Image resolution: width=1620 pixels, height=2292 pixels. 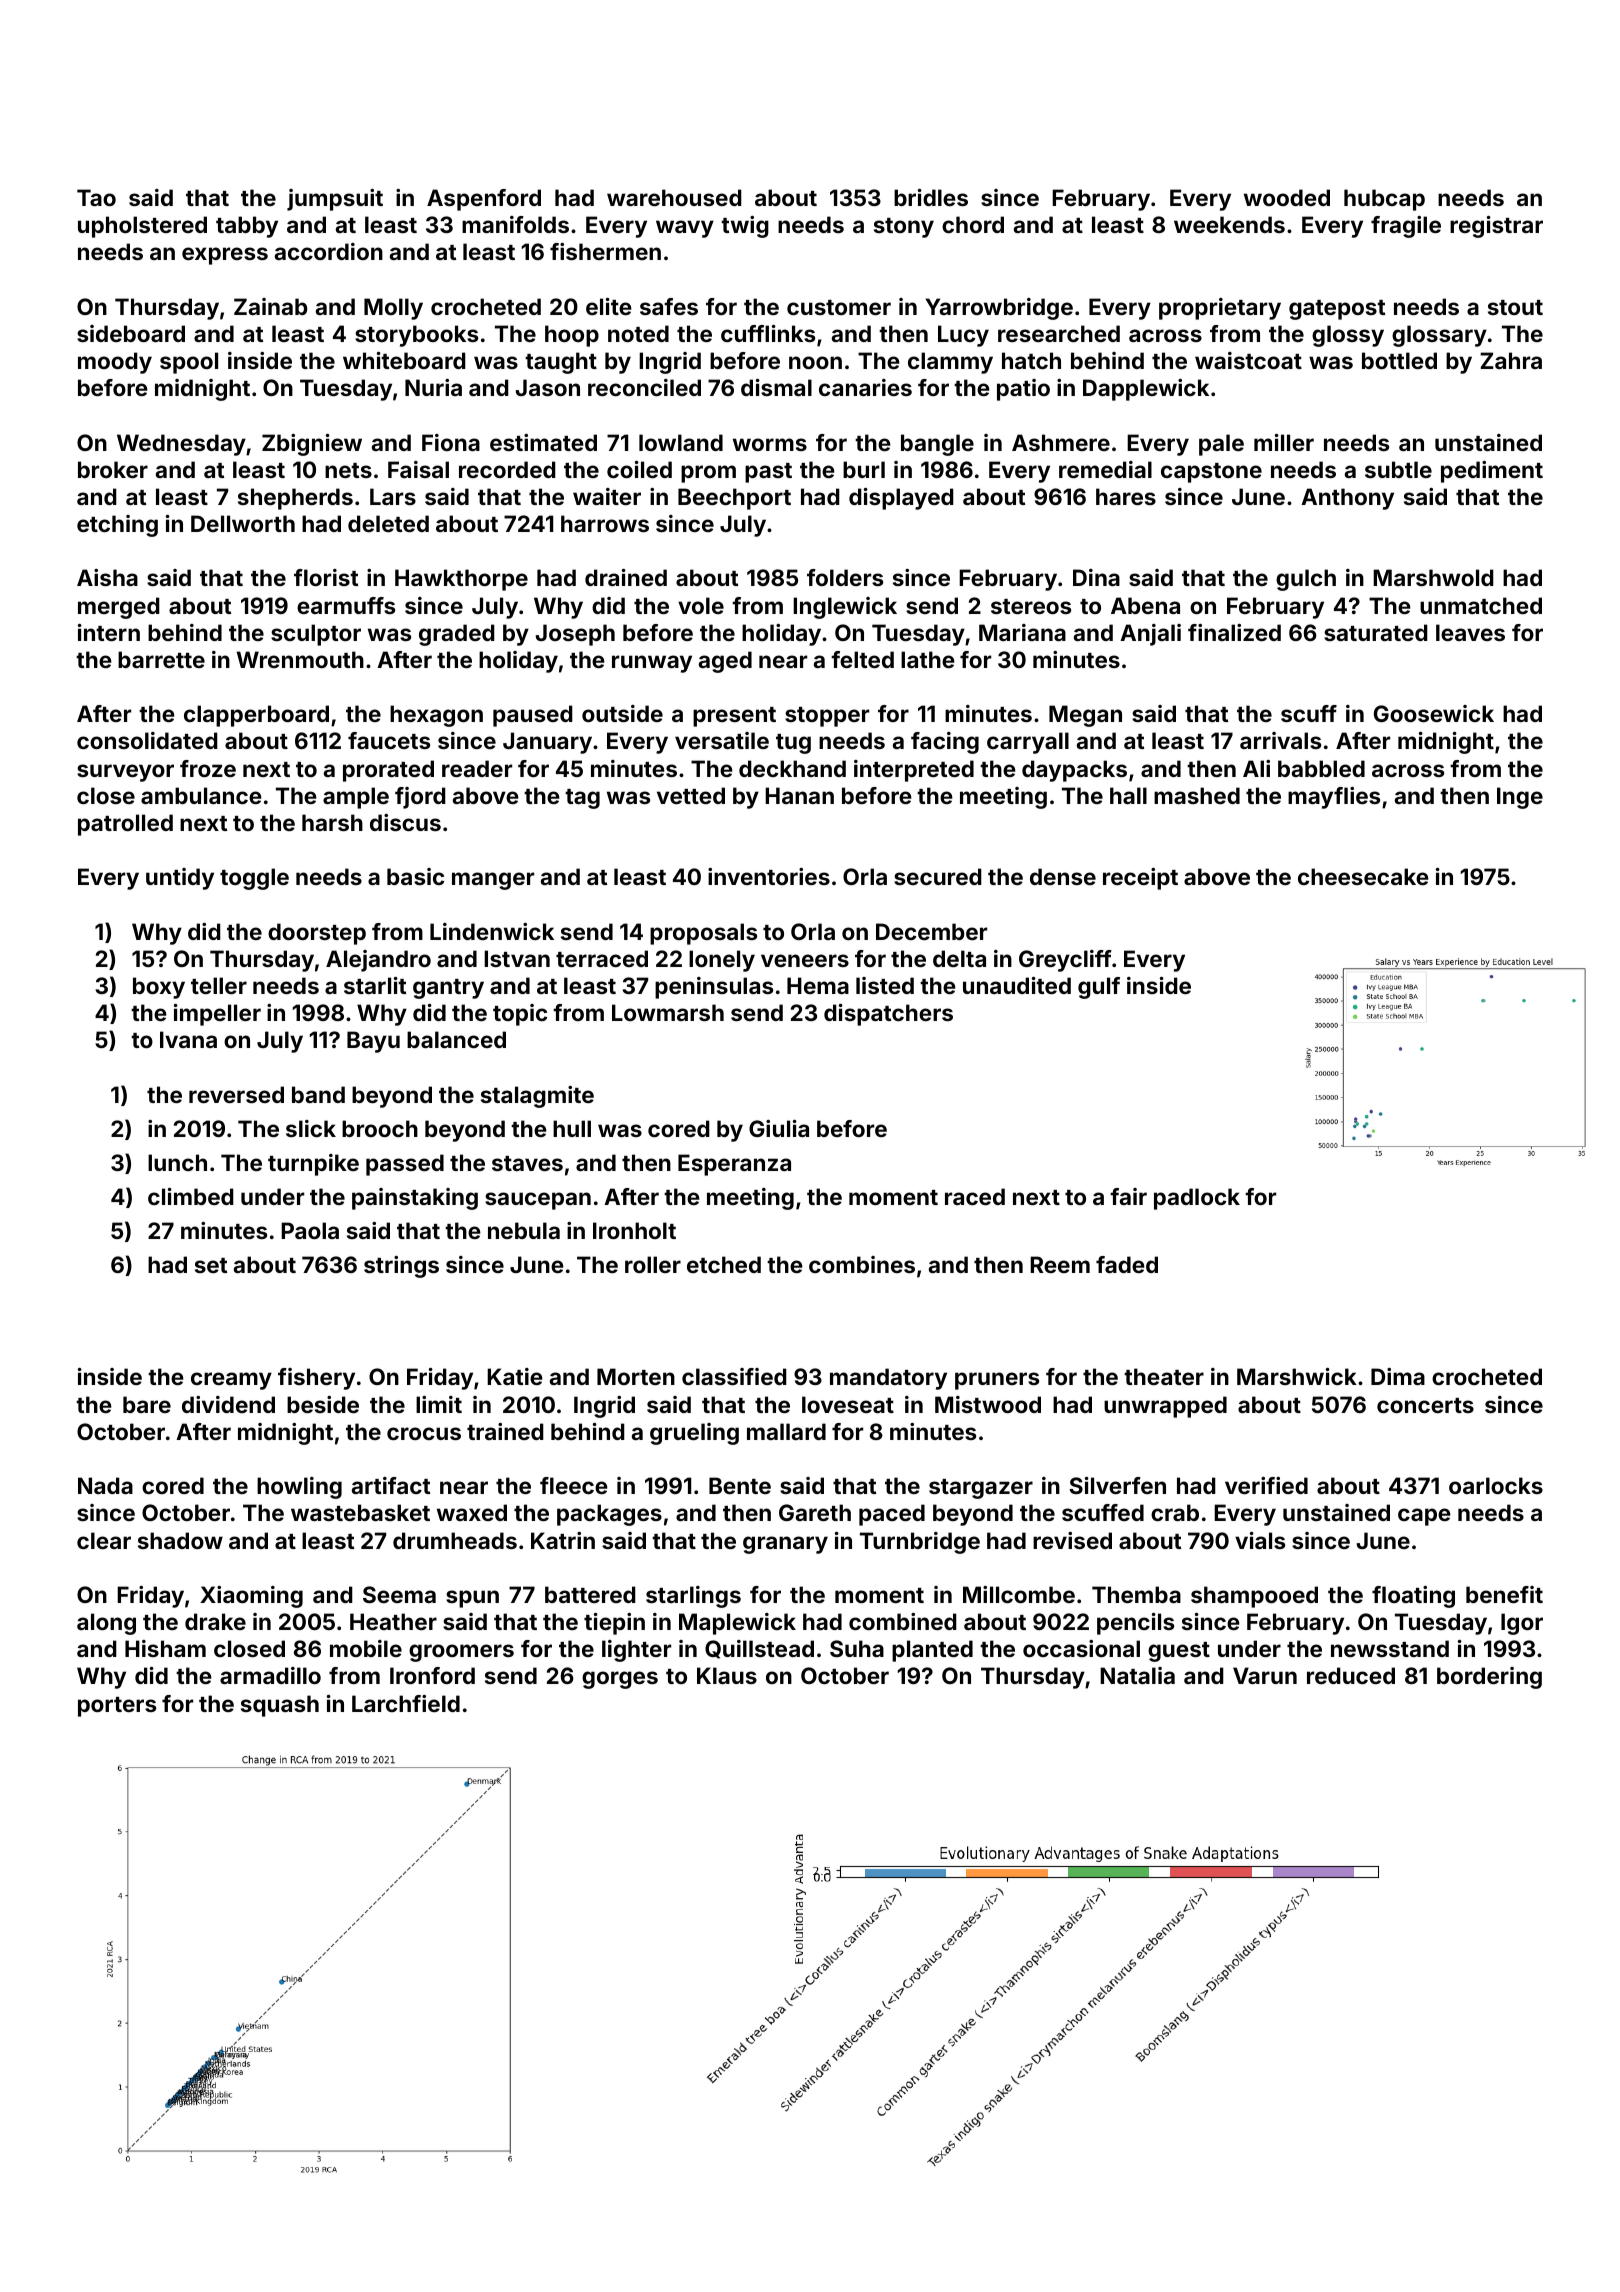 What do you see at coordinates (180, 879) in the screenshot?
I see `untidy` at bounding box center [180, 879].
